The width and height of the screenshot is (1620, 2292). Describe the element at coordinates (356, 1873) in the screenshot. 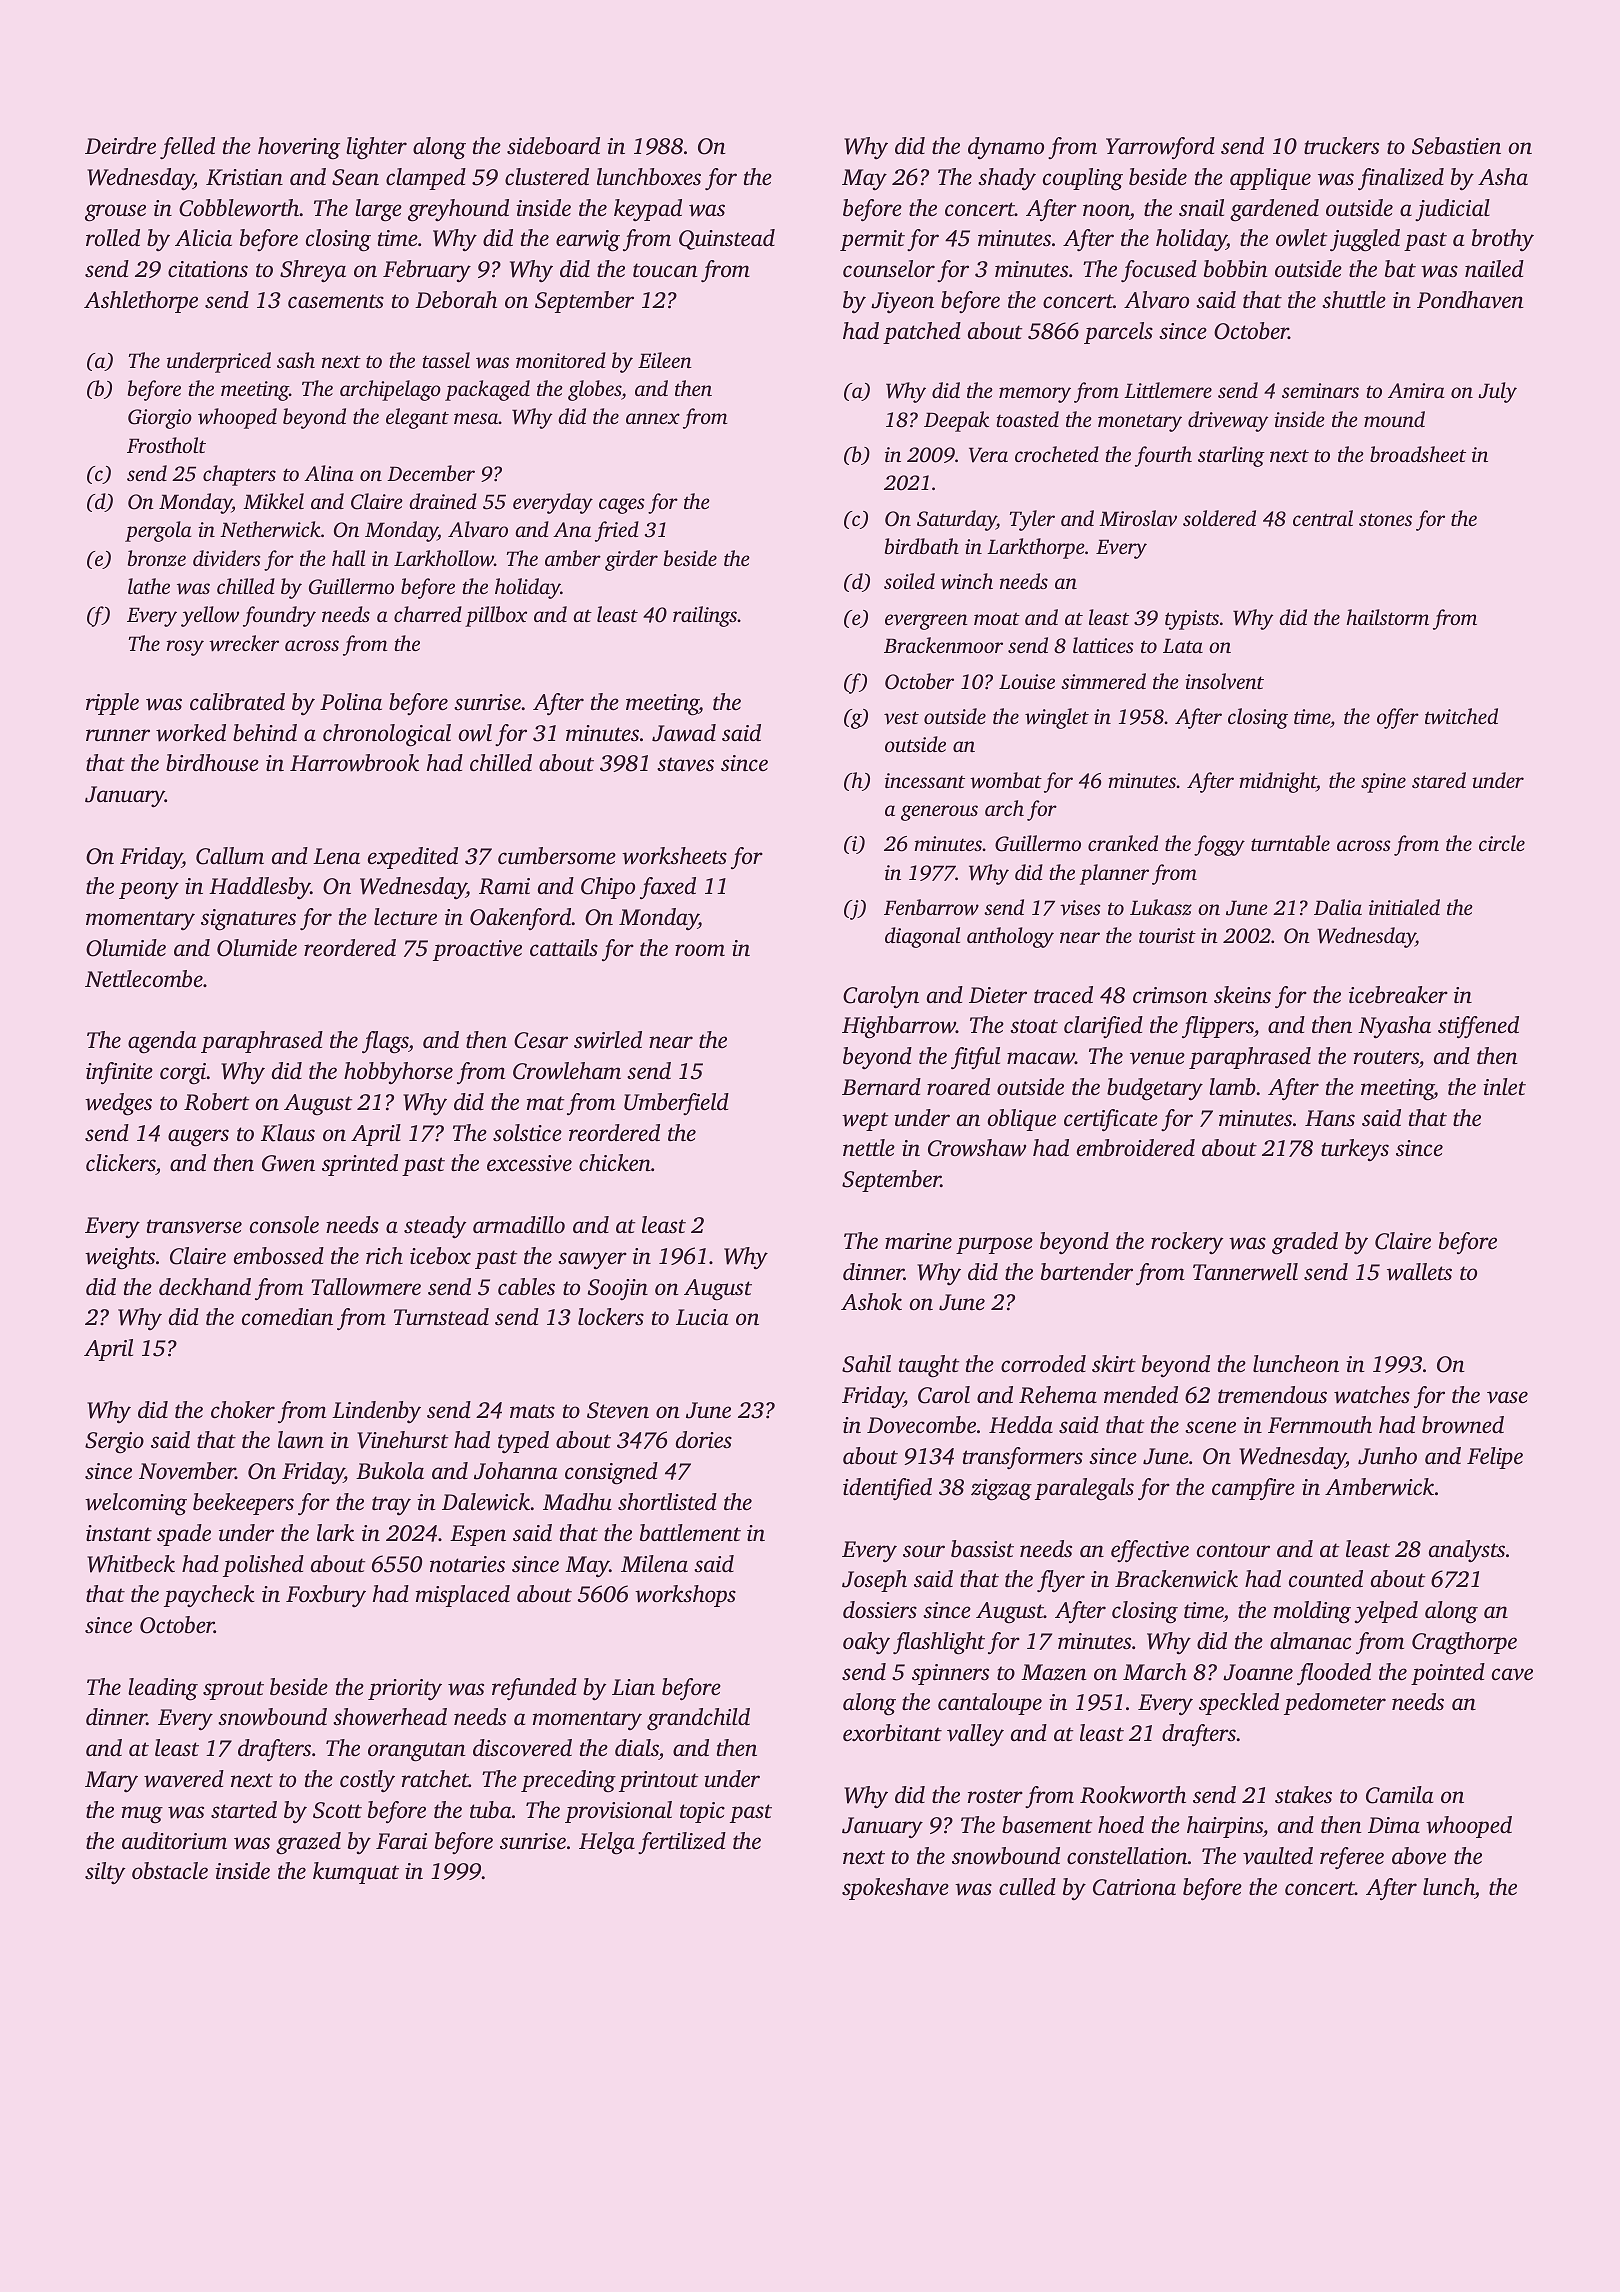

I see `kumquat` at that location.
